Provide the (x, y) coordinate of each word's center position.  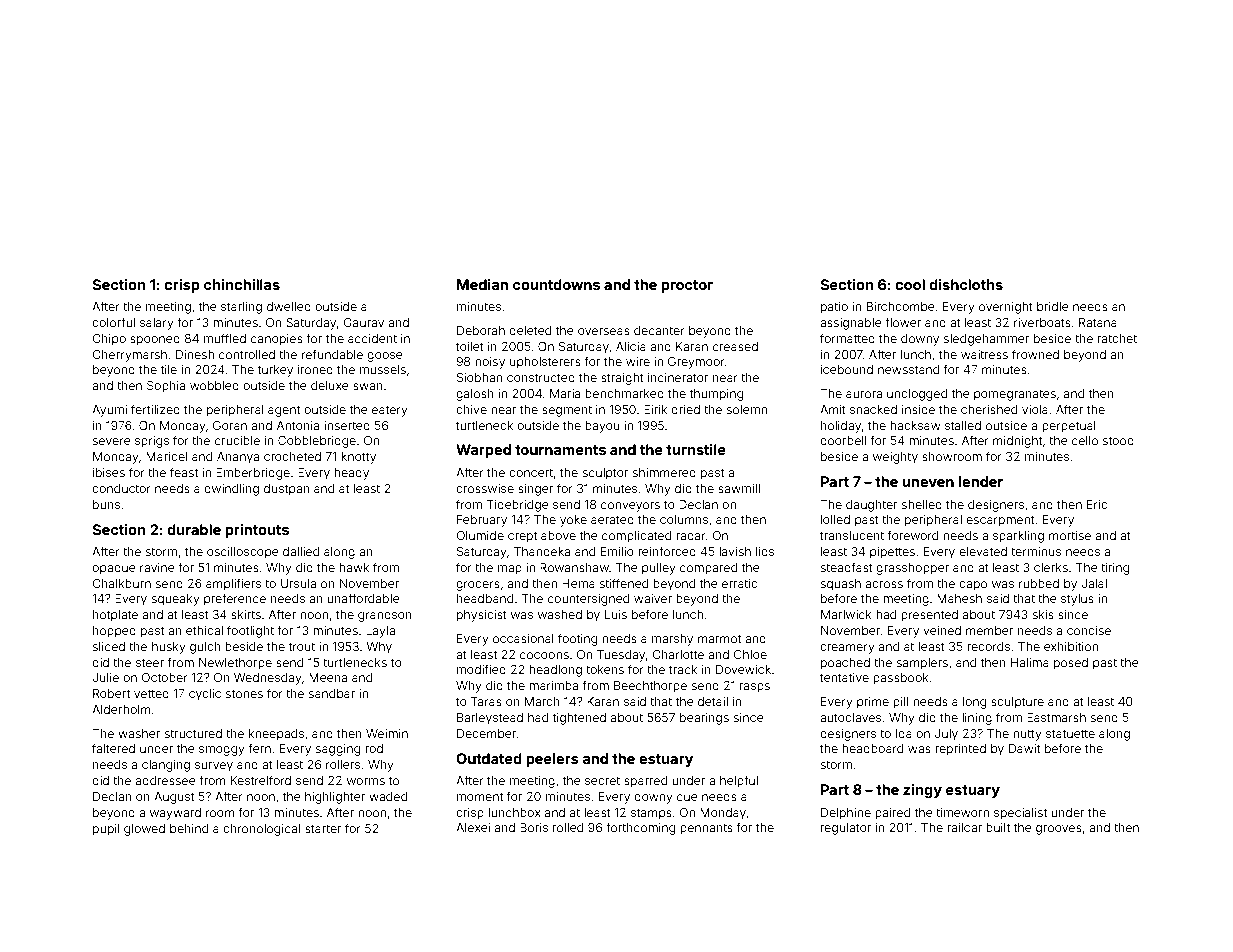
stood (1118, 440)
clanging (166, 766)
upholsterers (545, 363)
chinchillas (242, 284)
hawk (354, 567)
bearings (704, 719)
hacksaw (915, 425)
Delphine (846, 814)
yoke (573, 521)
